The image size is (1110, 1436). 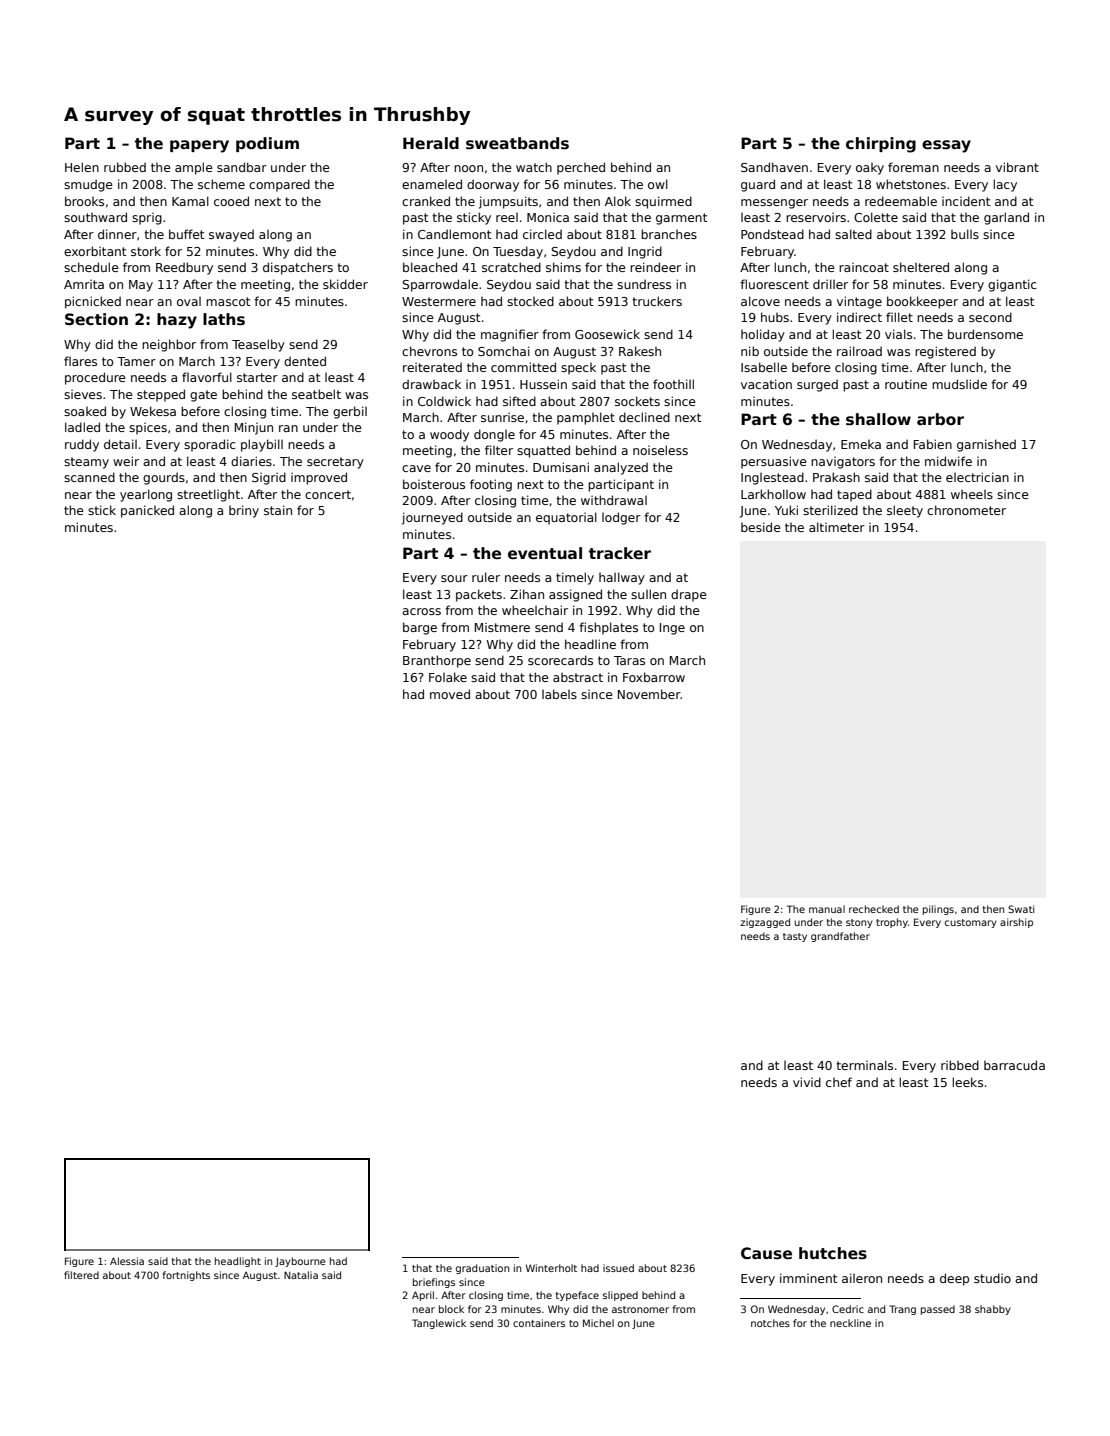 What do you see at coordinates (986, 445) in the screenshot?
I see `garnished` at bounding box center [986, 445].
